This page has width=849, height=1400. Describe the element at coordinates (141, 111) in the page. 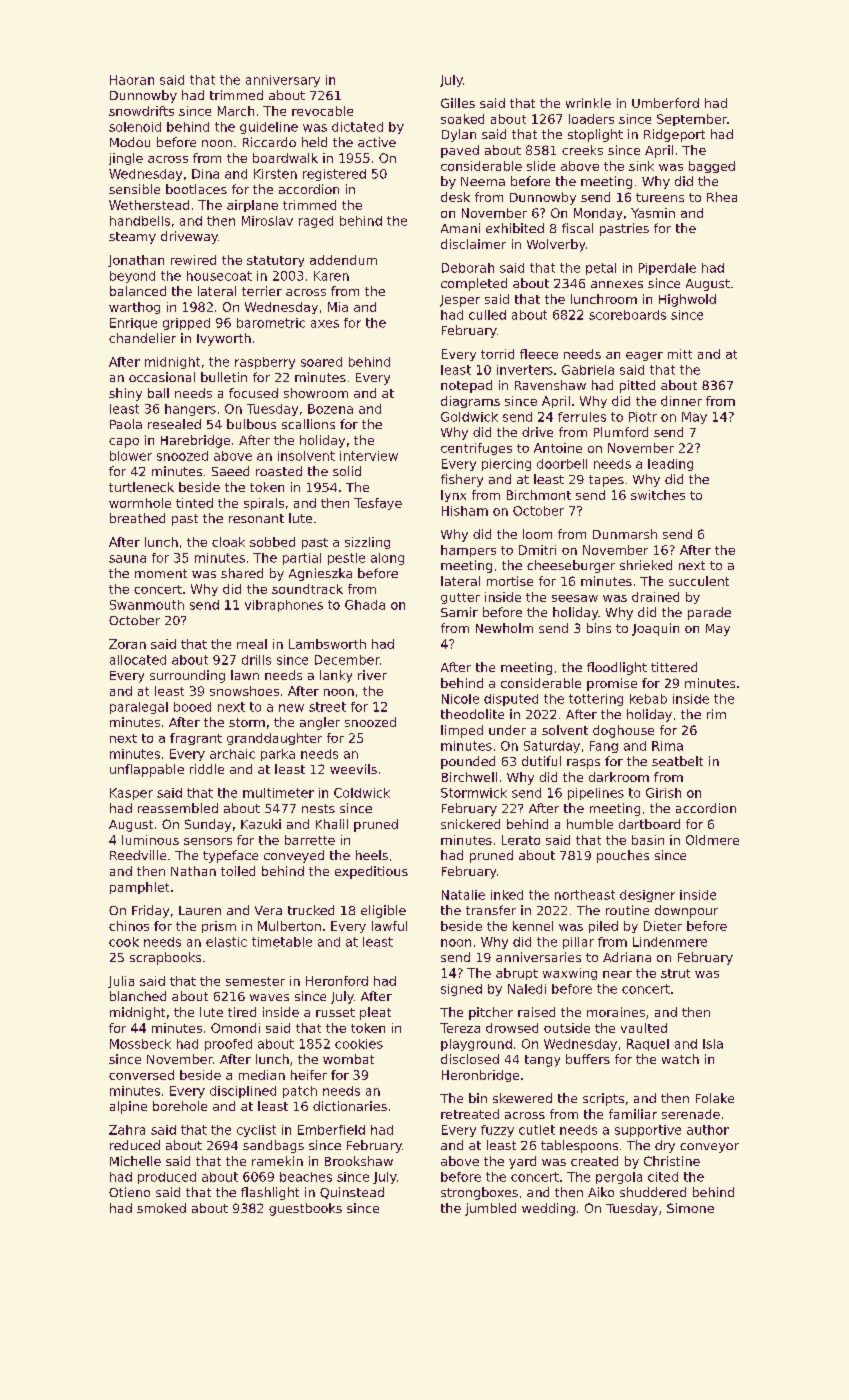

I see `snowdrifts` at that location.
